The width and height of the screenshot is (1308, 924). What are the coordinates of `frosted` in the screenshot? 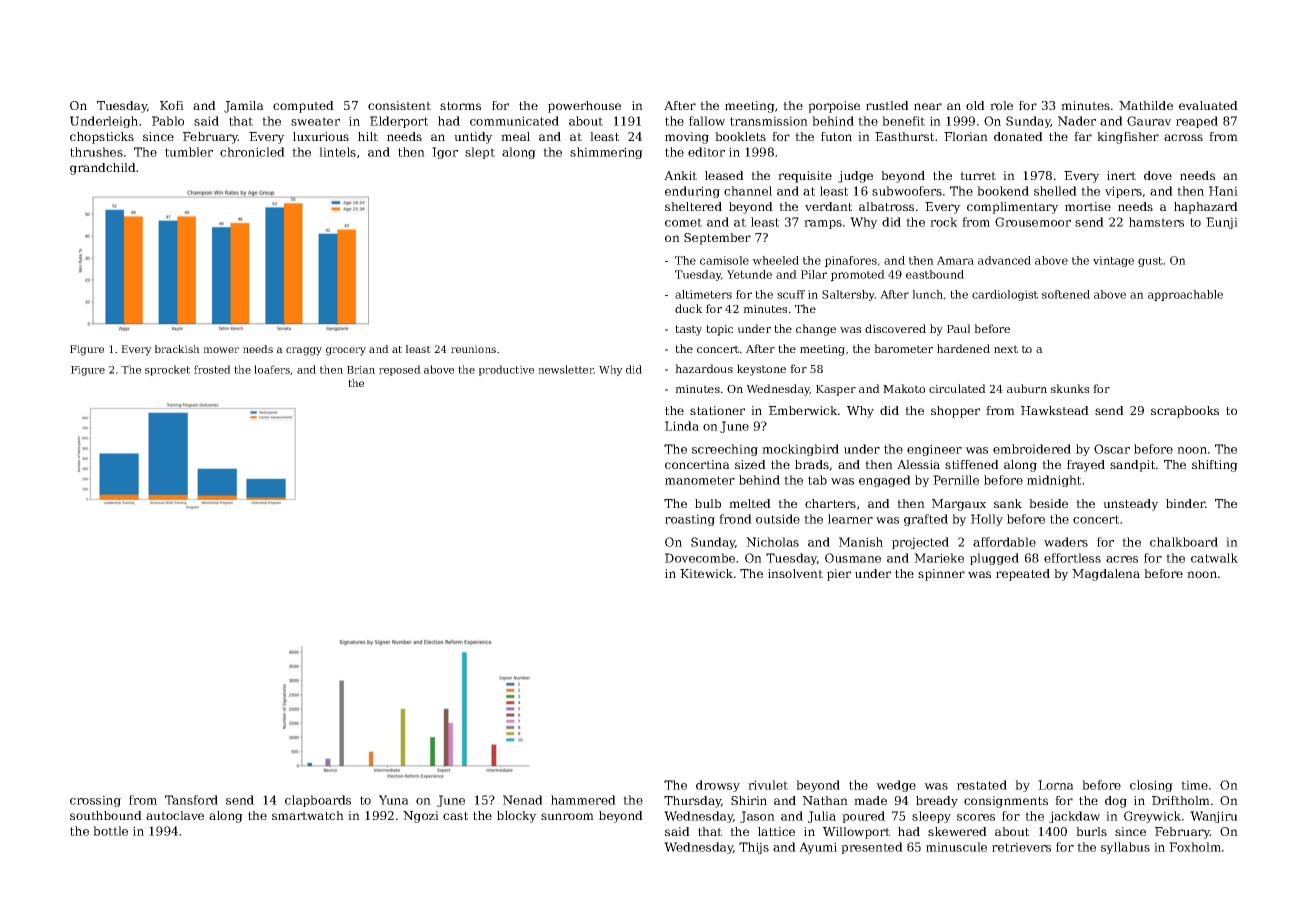 It's located at (212, 369).
